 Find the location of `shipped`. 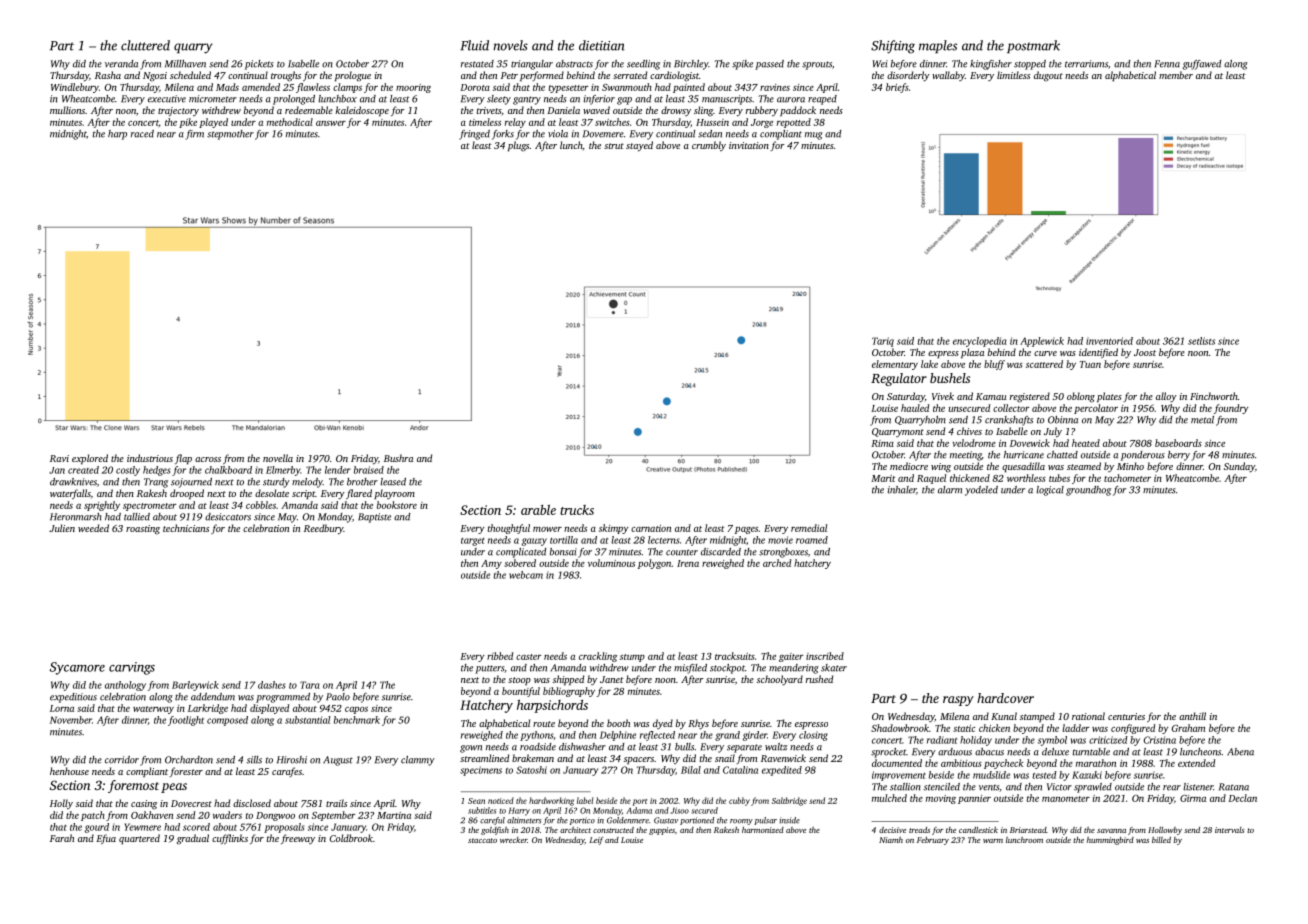

shipped is located at coordinates (568, 680).
